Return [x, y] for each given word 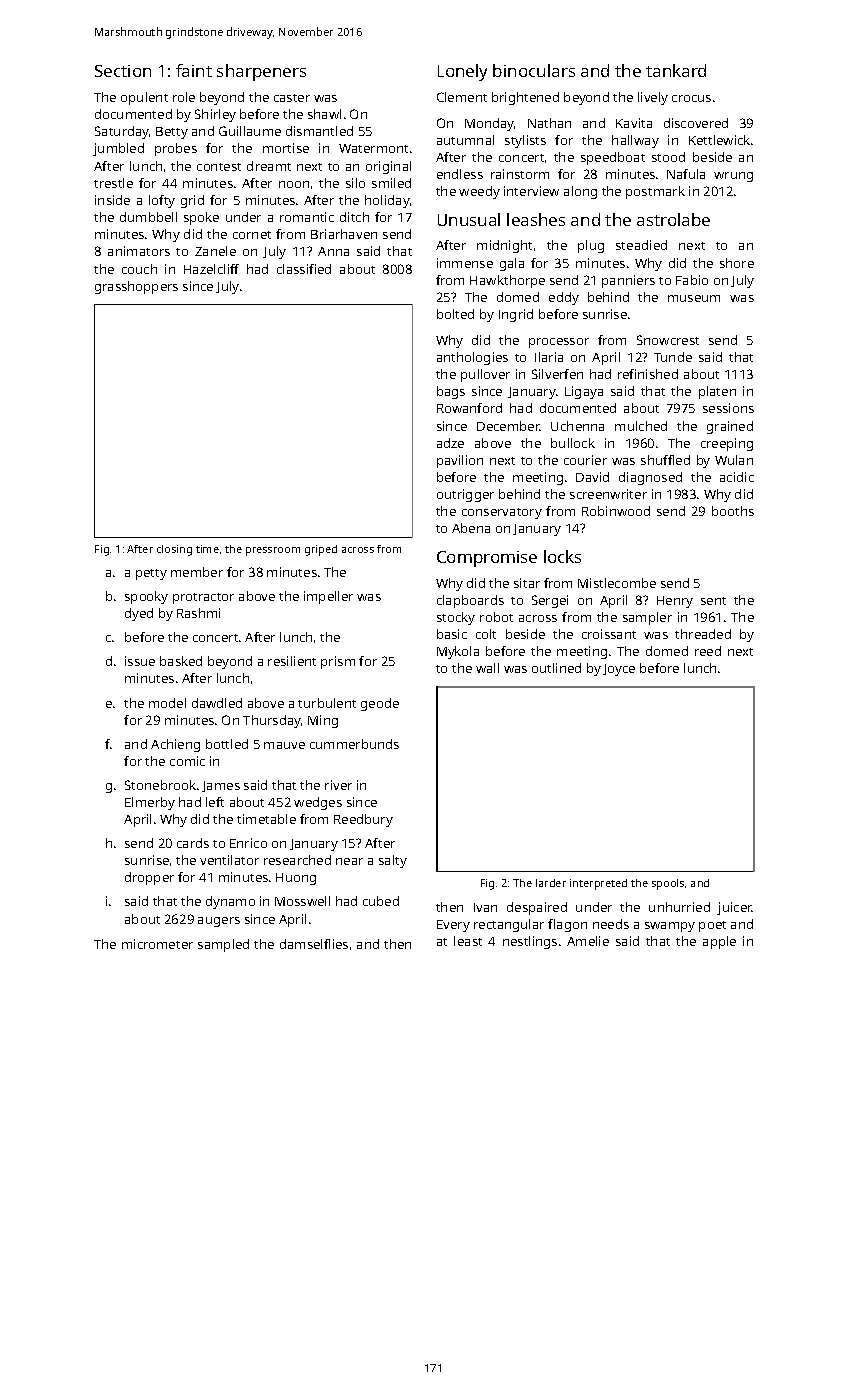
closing [174, 550]
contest [219, 167]
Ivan [485, 907]
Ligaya [584, 392]
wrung [733, 177]
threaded [703, 634]
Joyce [619, 670]
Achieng [175, 745]
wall [487, 668]
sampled [223, 945]
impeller [328, 597]
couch [139, 269]
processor [559, 343]
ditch [354, 217]
